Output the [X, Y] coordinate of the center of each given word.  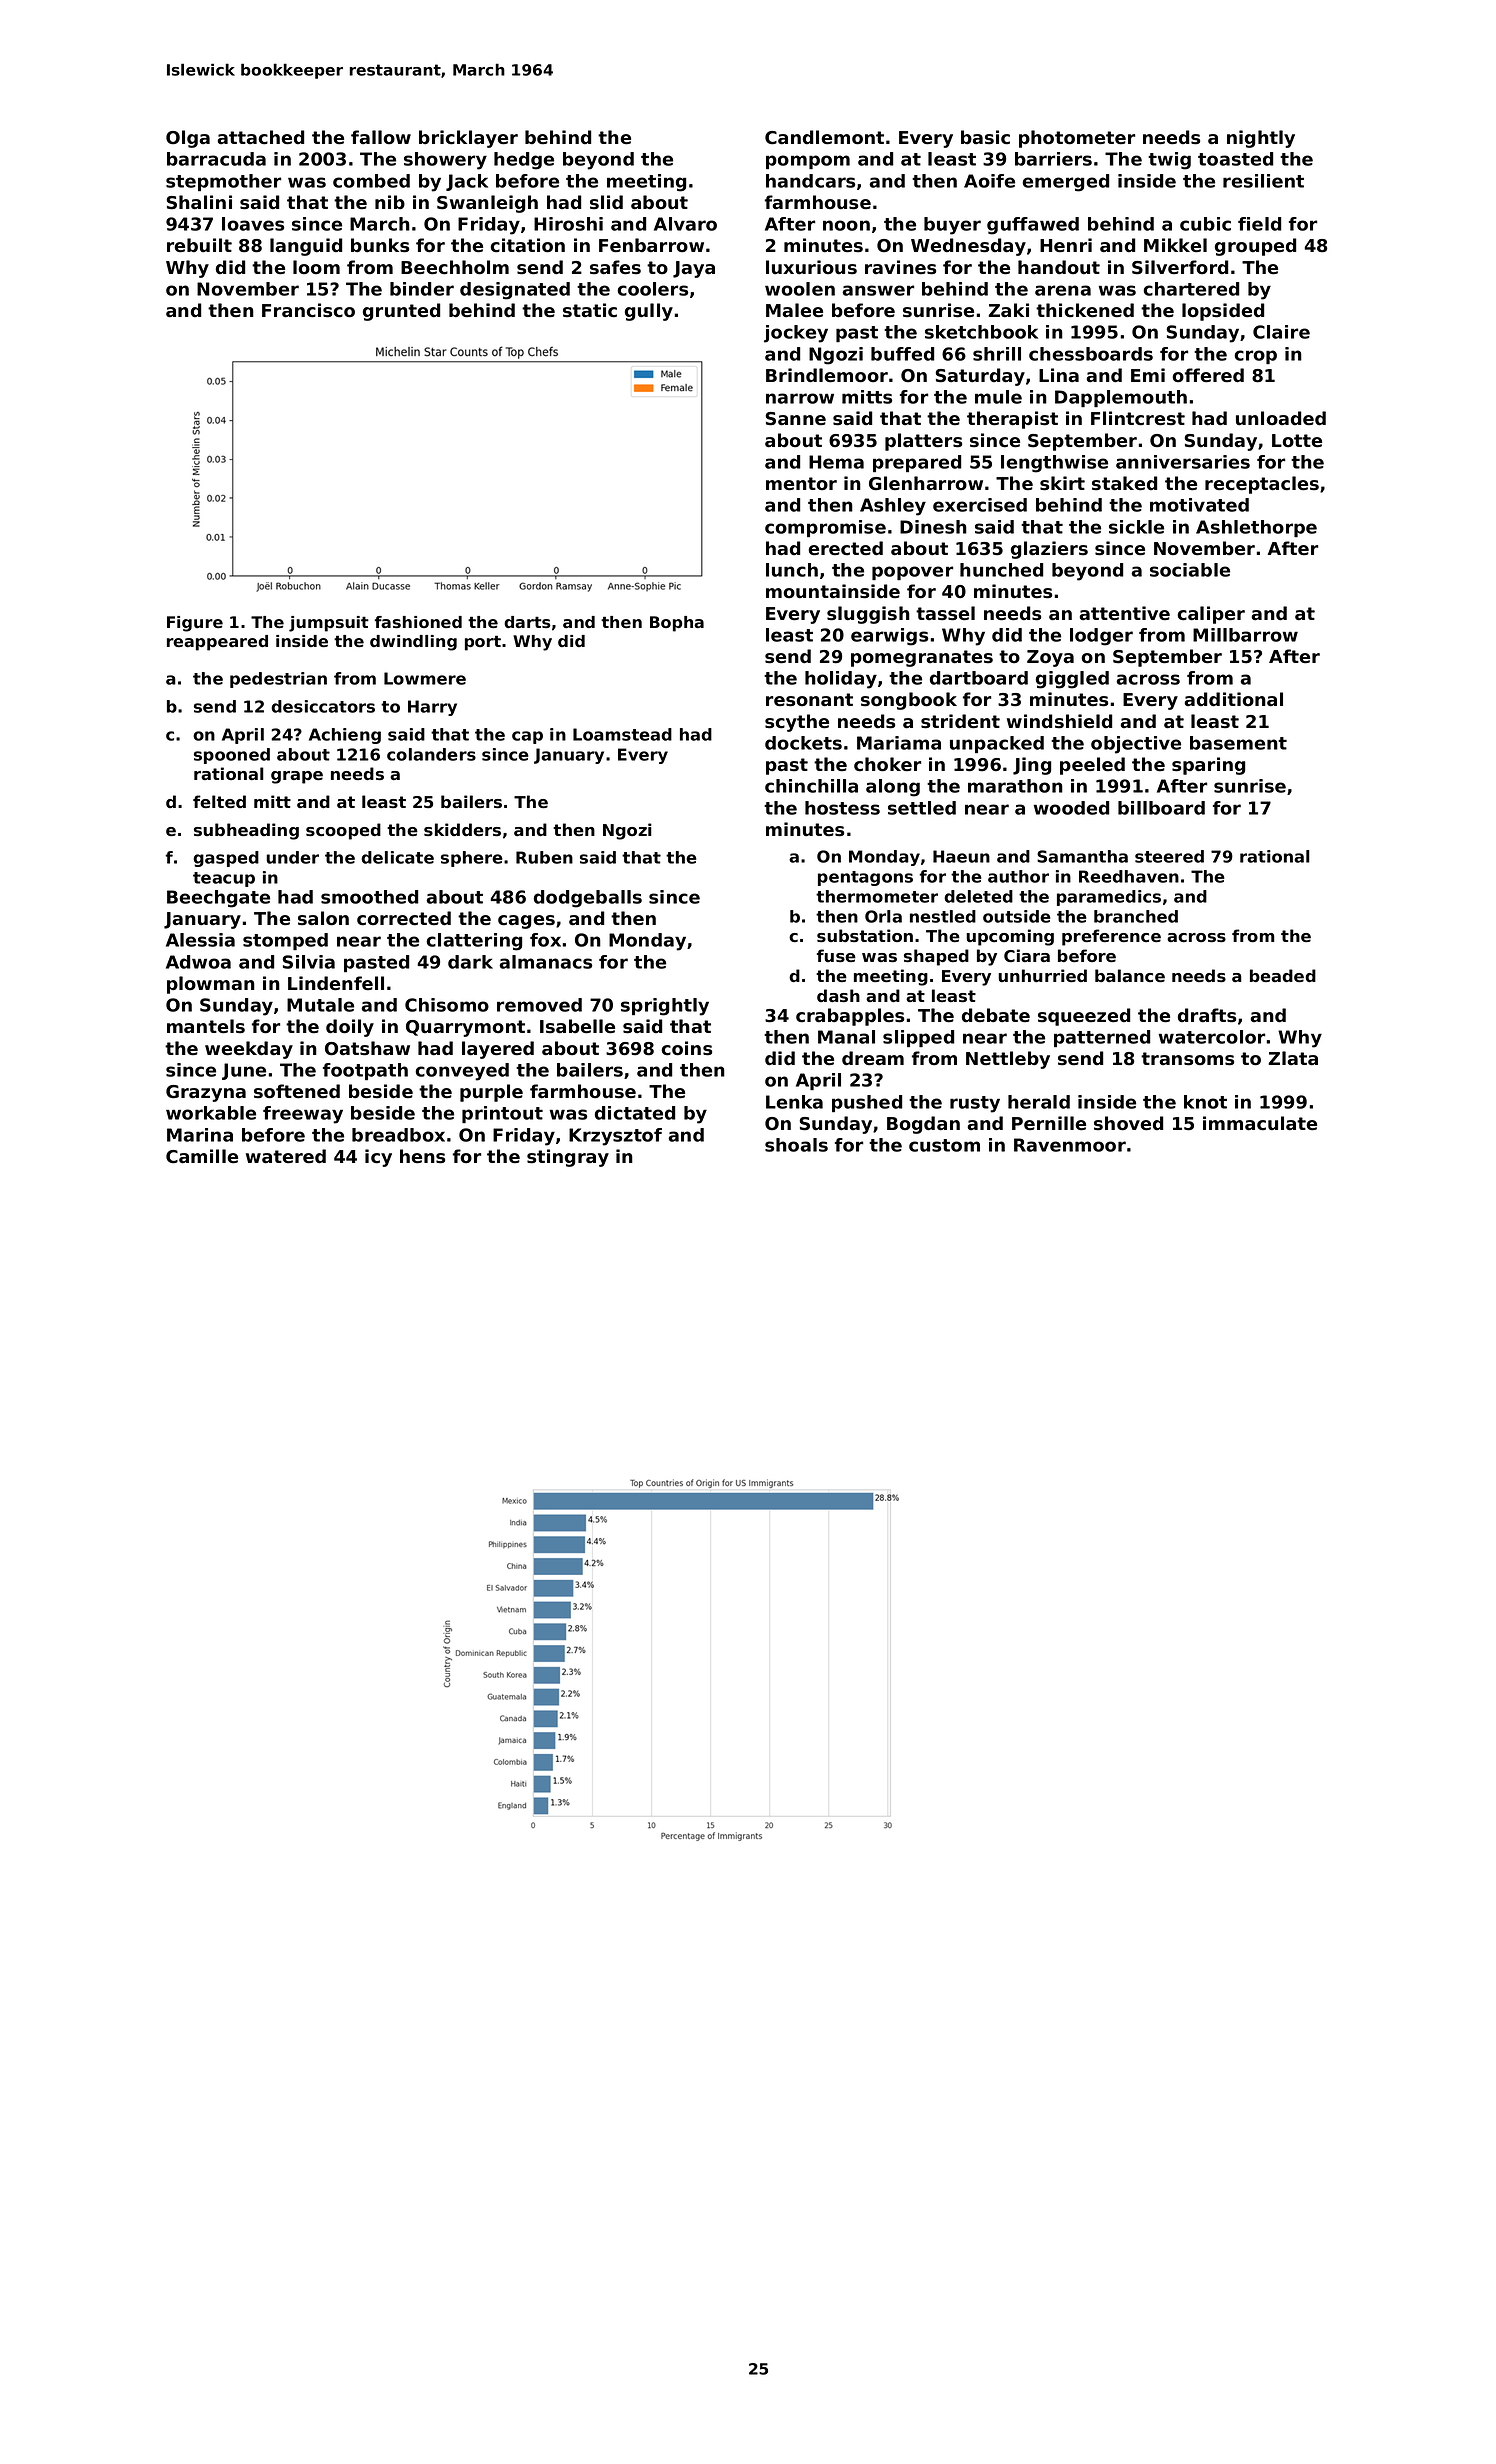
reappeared [217, 643]
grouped [1255, 247]
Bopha [677, 624]
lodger [1101, 637]
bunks [380, 245]
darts [527, 622]
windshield [1059, 721]
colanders [431, 754]
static [590, 310]
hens [422, 1156]
